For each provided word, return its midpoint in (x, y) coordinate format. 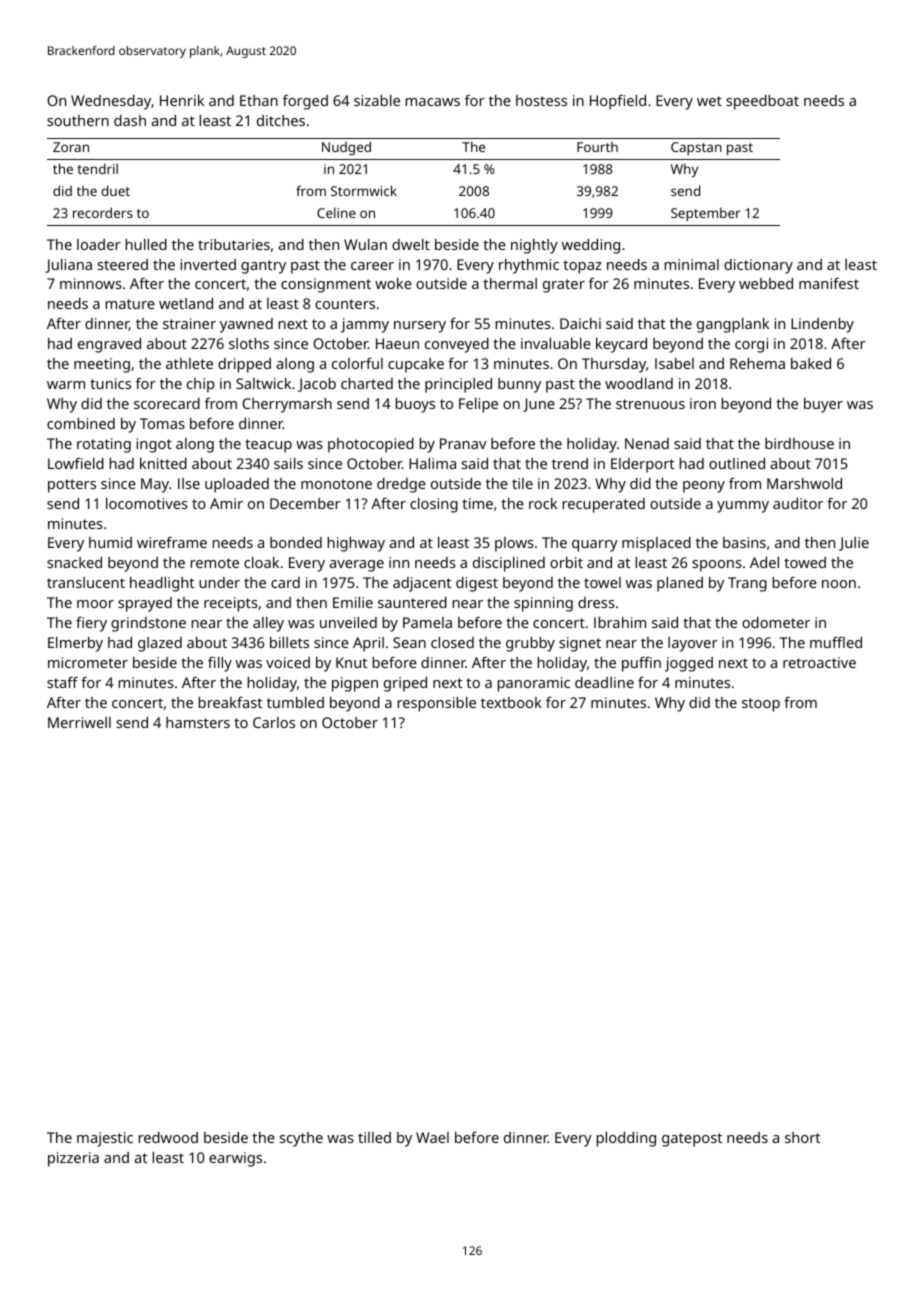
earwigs (235, 1159)
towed (805, 562)
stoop (761, 705)
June (539, 405)
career (372, 266)
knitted (163, 463)
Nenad (647, 443)
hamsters (198, 722)
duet (116, 190)
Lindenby (822, 325)
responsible (437, 704)
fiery (91, 624)
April (368, 644)
